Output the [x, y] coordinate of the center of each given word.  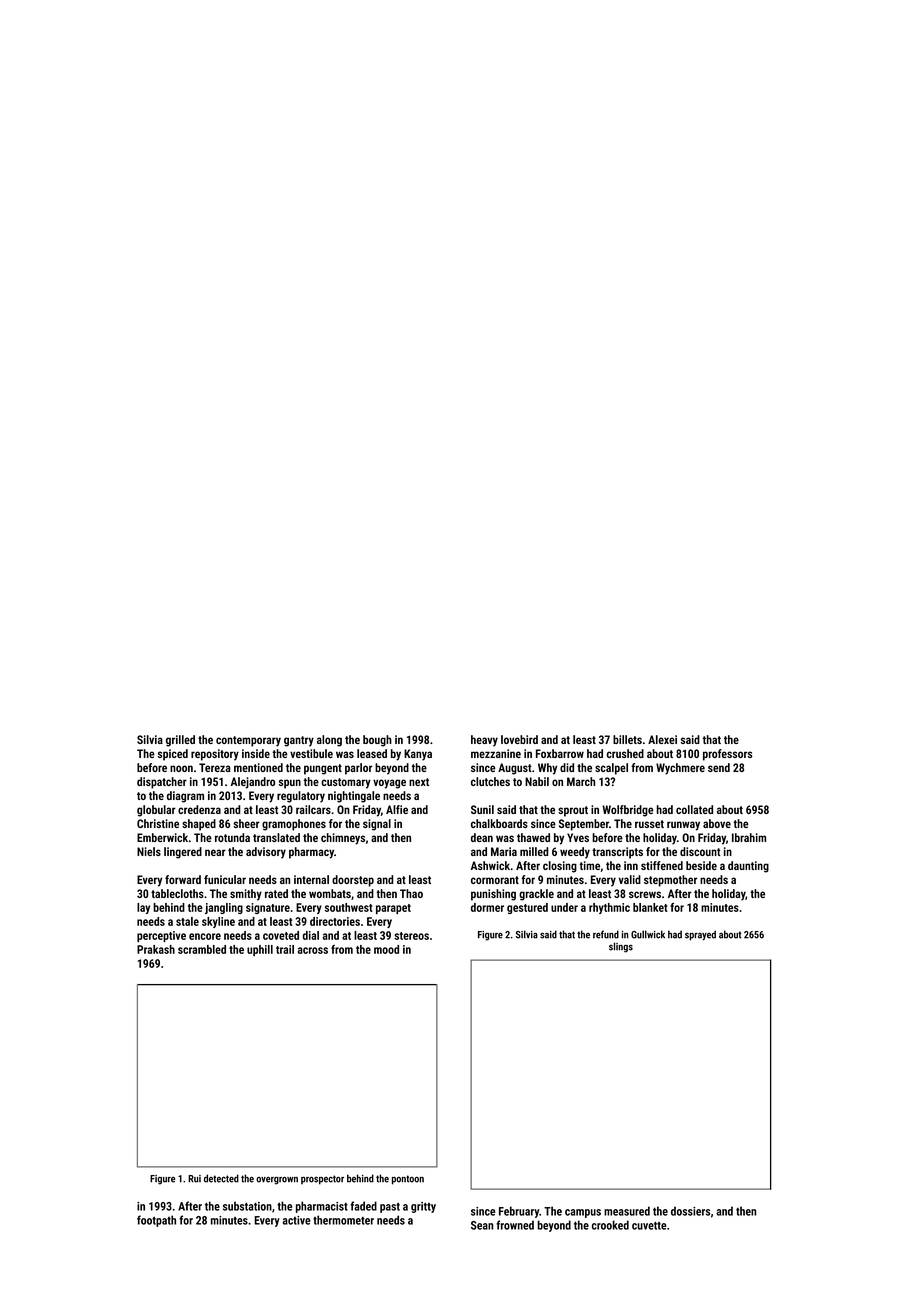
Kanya [418, 755]
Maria [504, 851]
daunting [748, 867]
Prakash [156, 949]
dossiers [690, 1211]
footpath [156, 1221]
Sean [482, 1225]
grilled [180, 741]
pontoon [408, 1180]
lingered [183, 853]
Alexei [662, 739]
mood [386, 949]
